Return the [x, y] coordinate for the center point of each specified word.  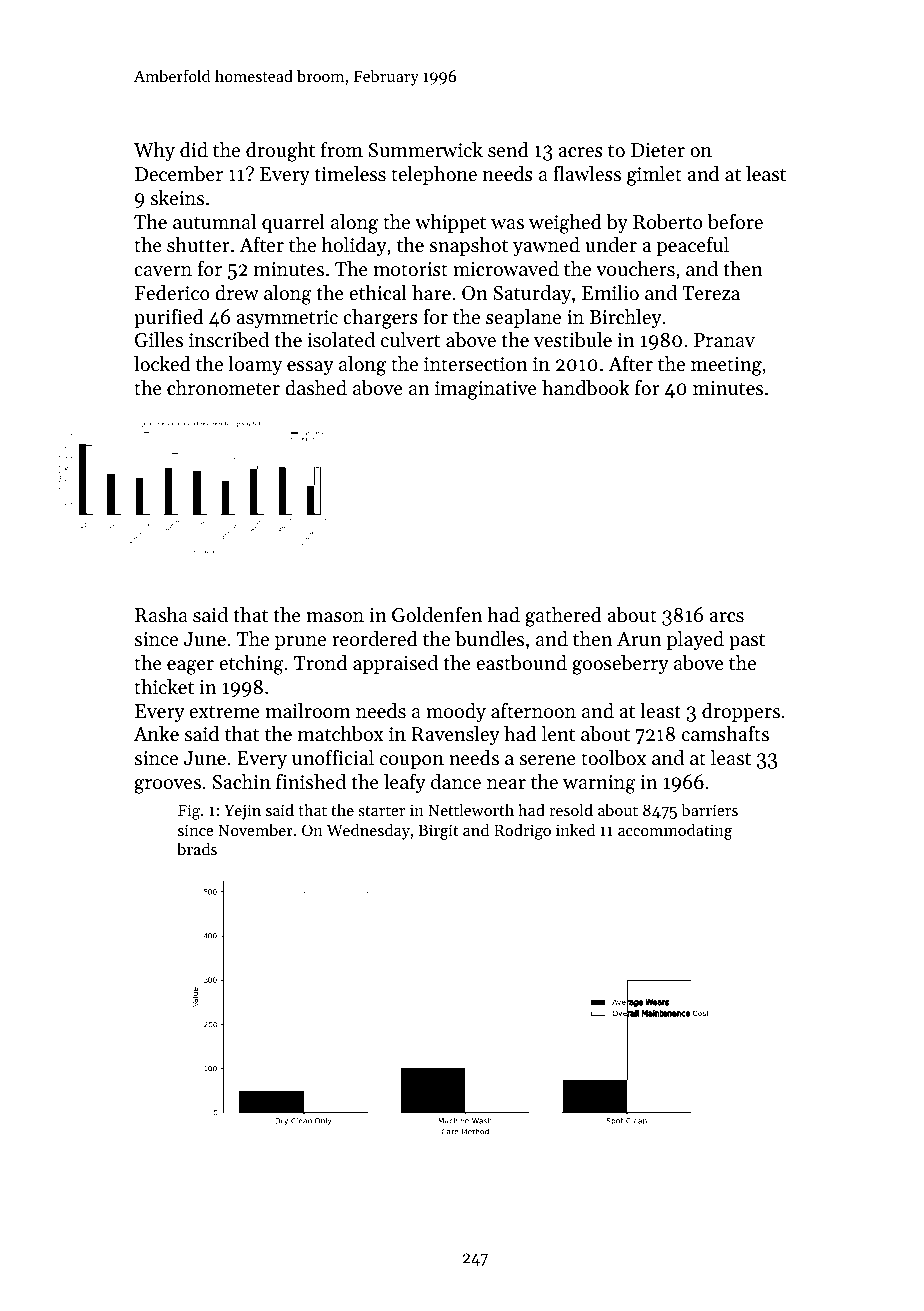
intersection [476, 364]
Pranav [724, 340]
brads [197, 848]
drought [280, 152]
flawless [587, 174]
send [508, 150]
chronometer [223, 388]
